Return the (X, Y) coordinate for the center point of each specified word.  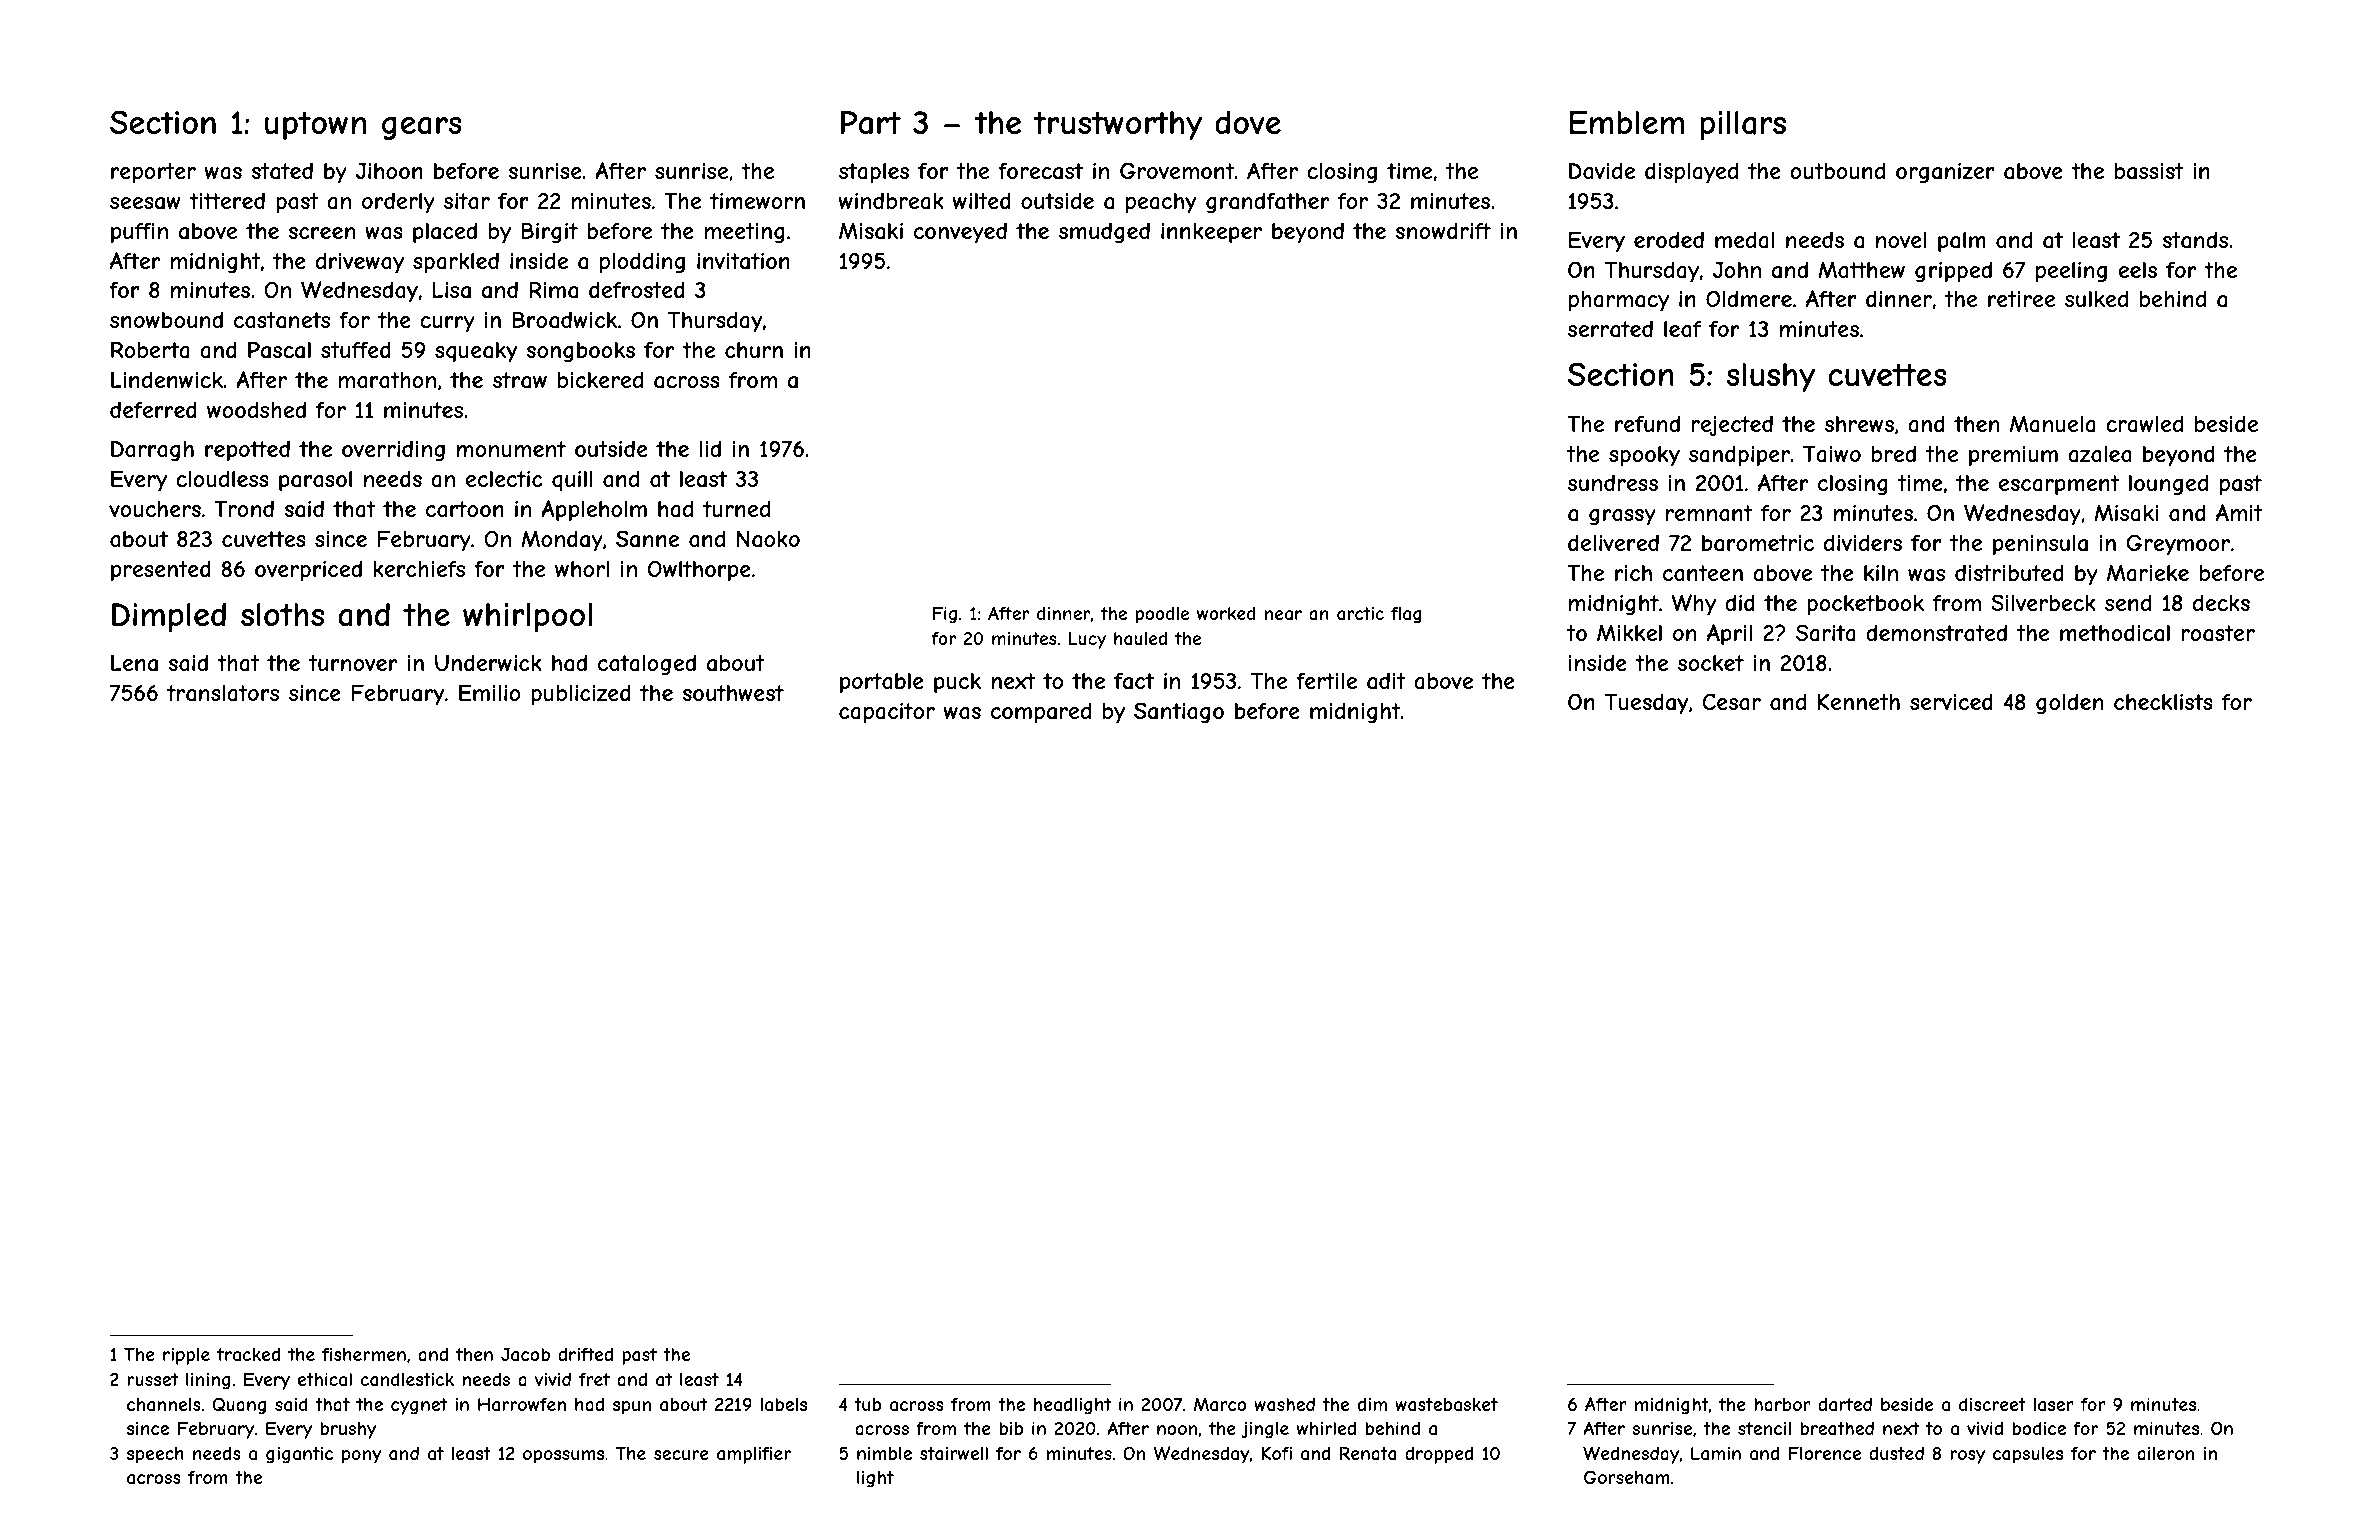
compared (1041, 713)
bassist (2149, 171)
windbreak (891, 201)
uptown (315, 125)
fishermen (364, 1354)
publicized (581, 695)
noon (1177, 1430)
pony (361, 1457)
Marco (1220, 1404)
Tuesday (1646, 704)
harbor (1782, 1404)
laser (2054, 1404)
